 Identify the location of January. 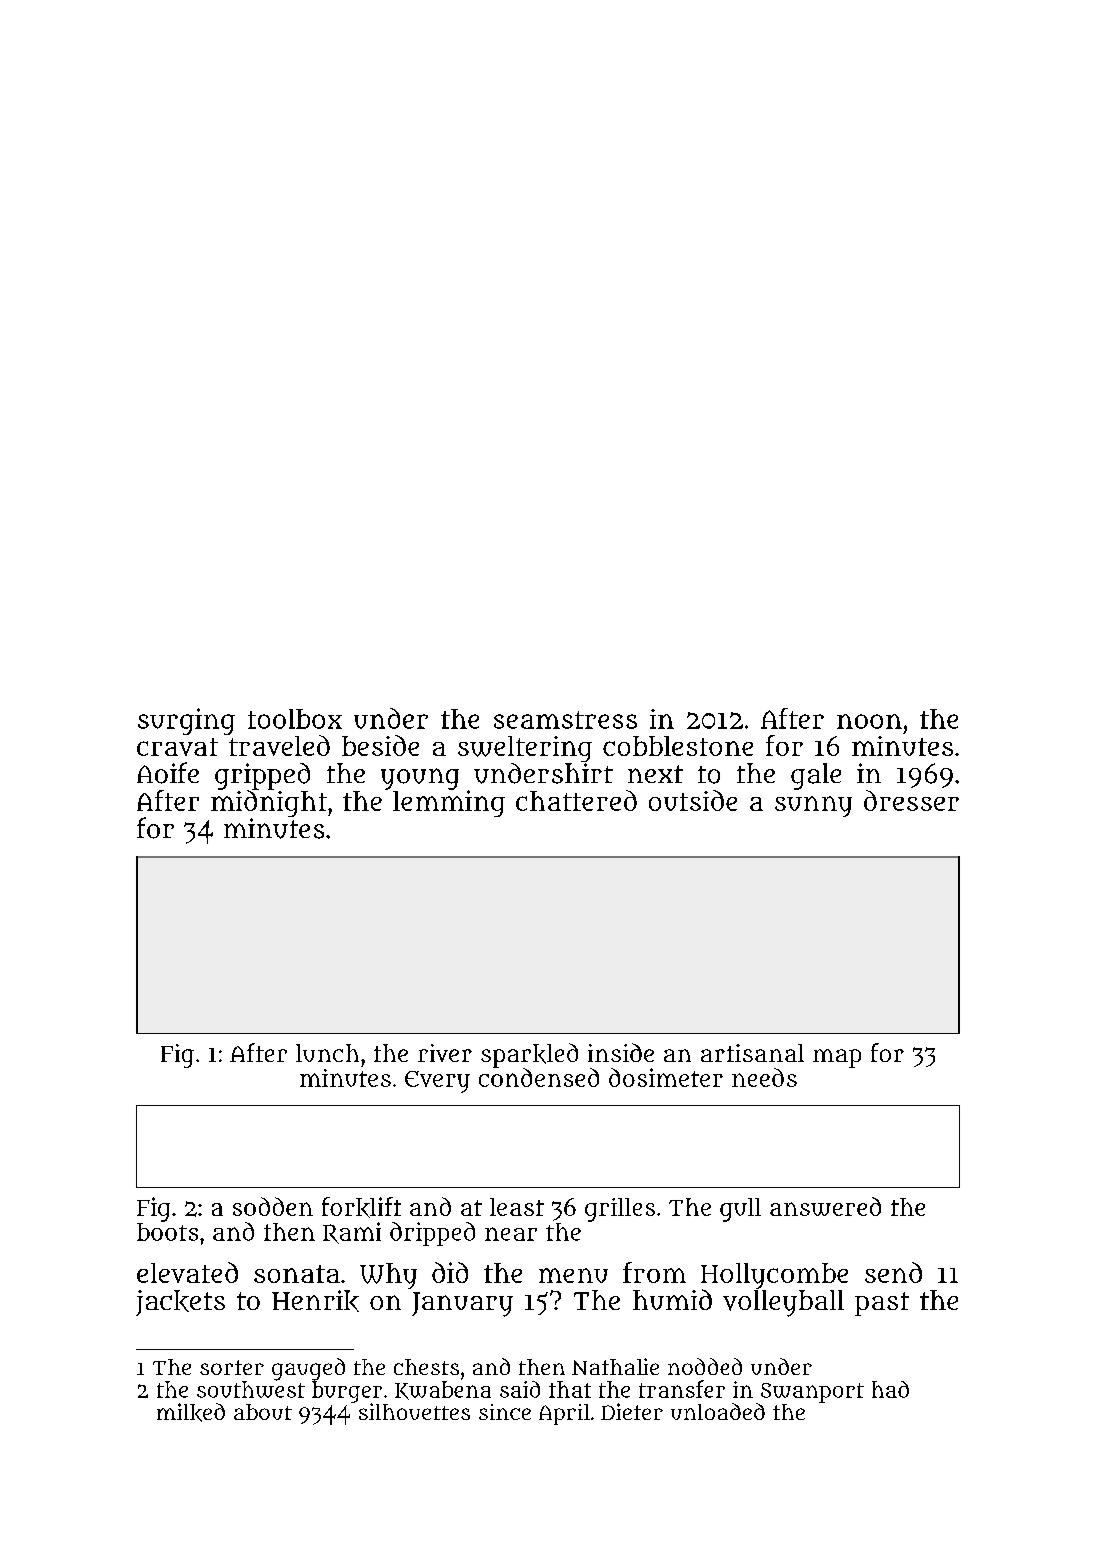
(462, 1304).
